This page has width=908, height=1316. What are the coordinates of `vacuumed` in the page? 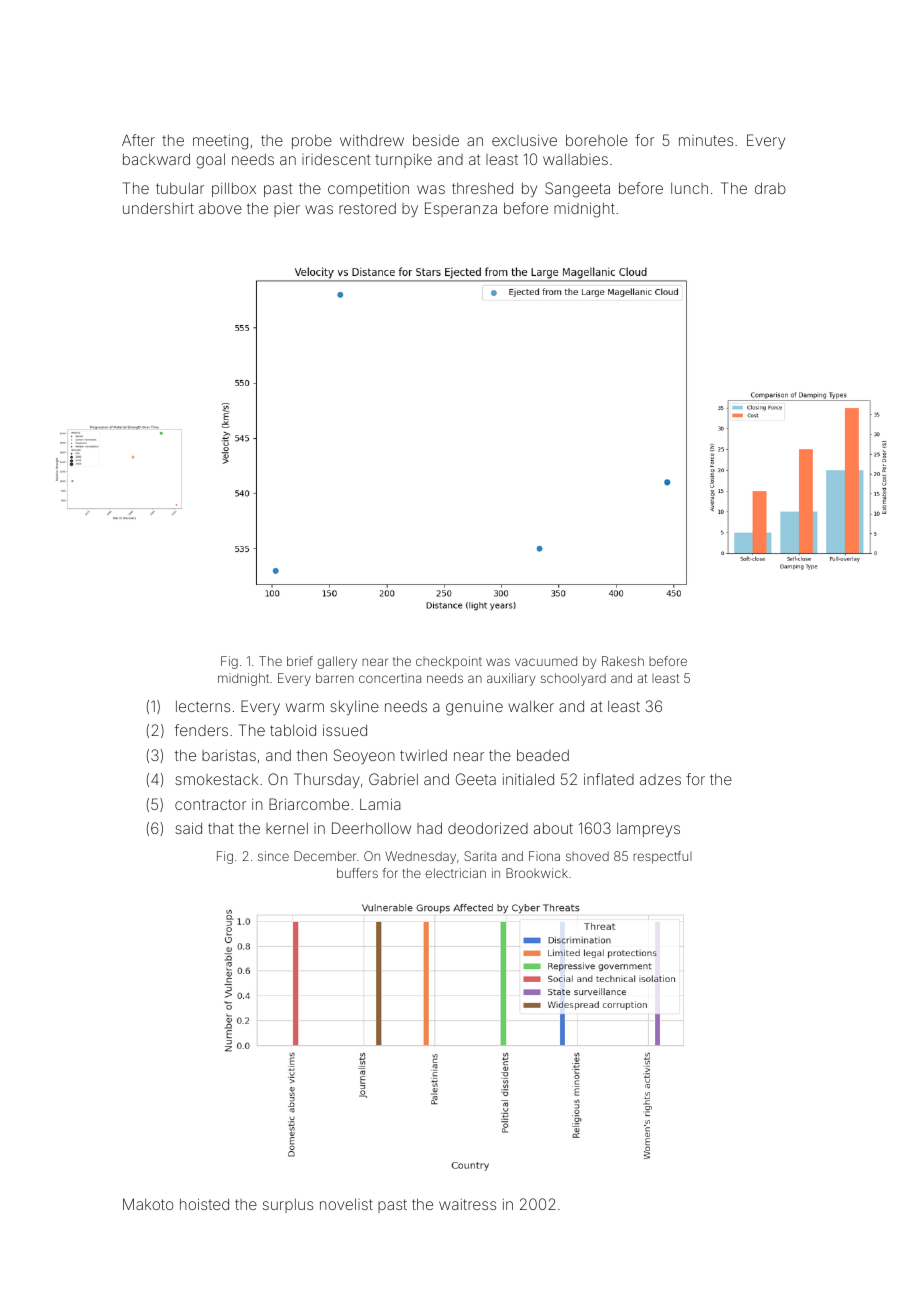 It's located at (546, 661).
